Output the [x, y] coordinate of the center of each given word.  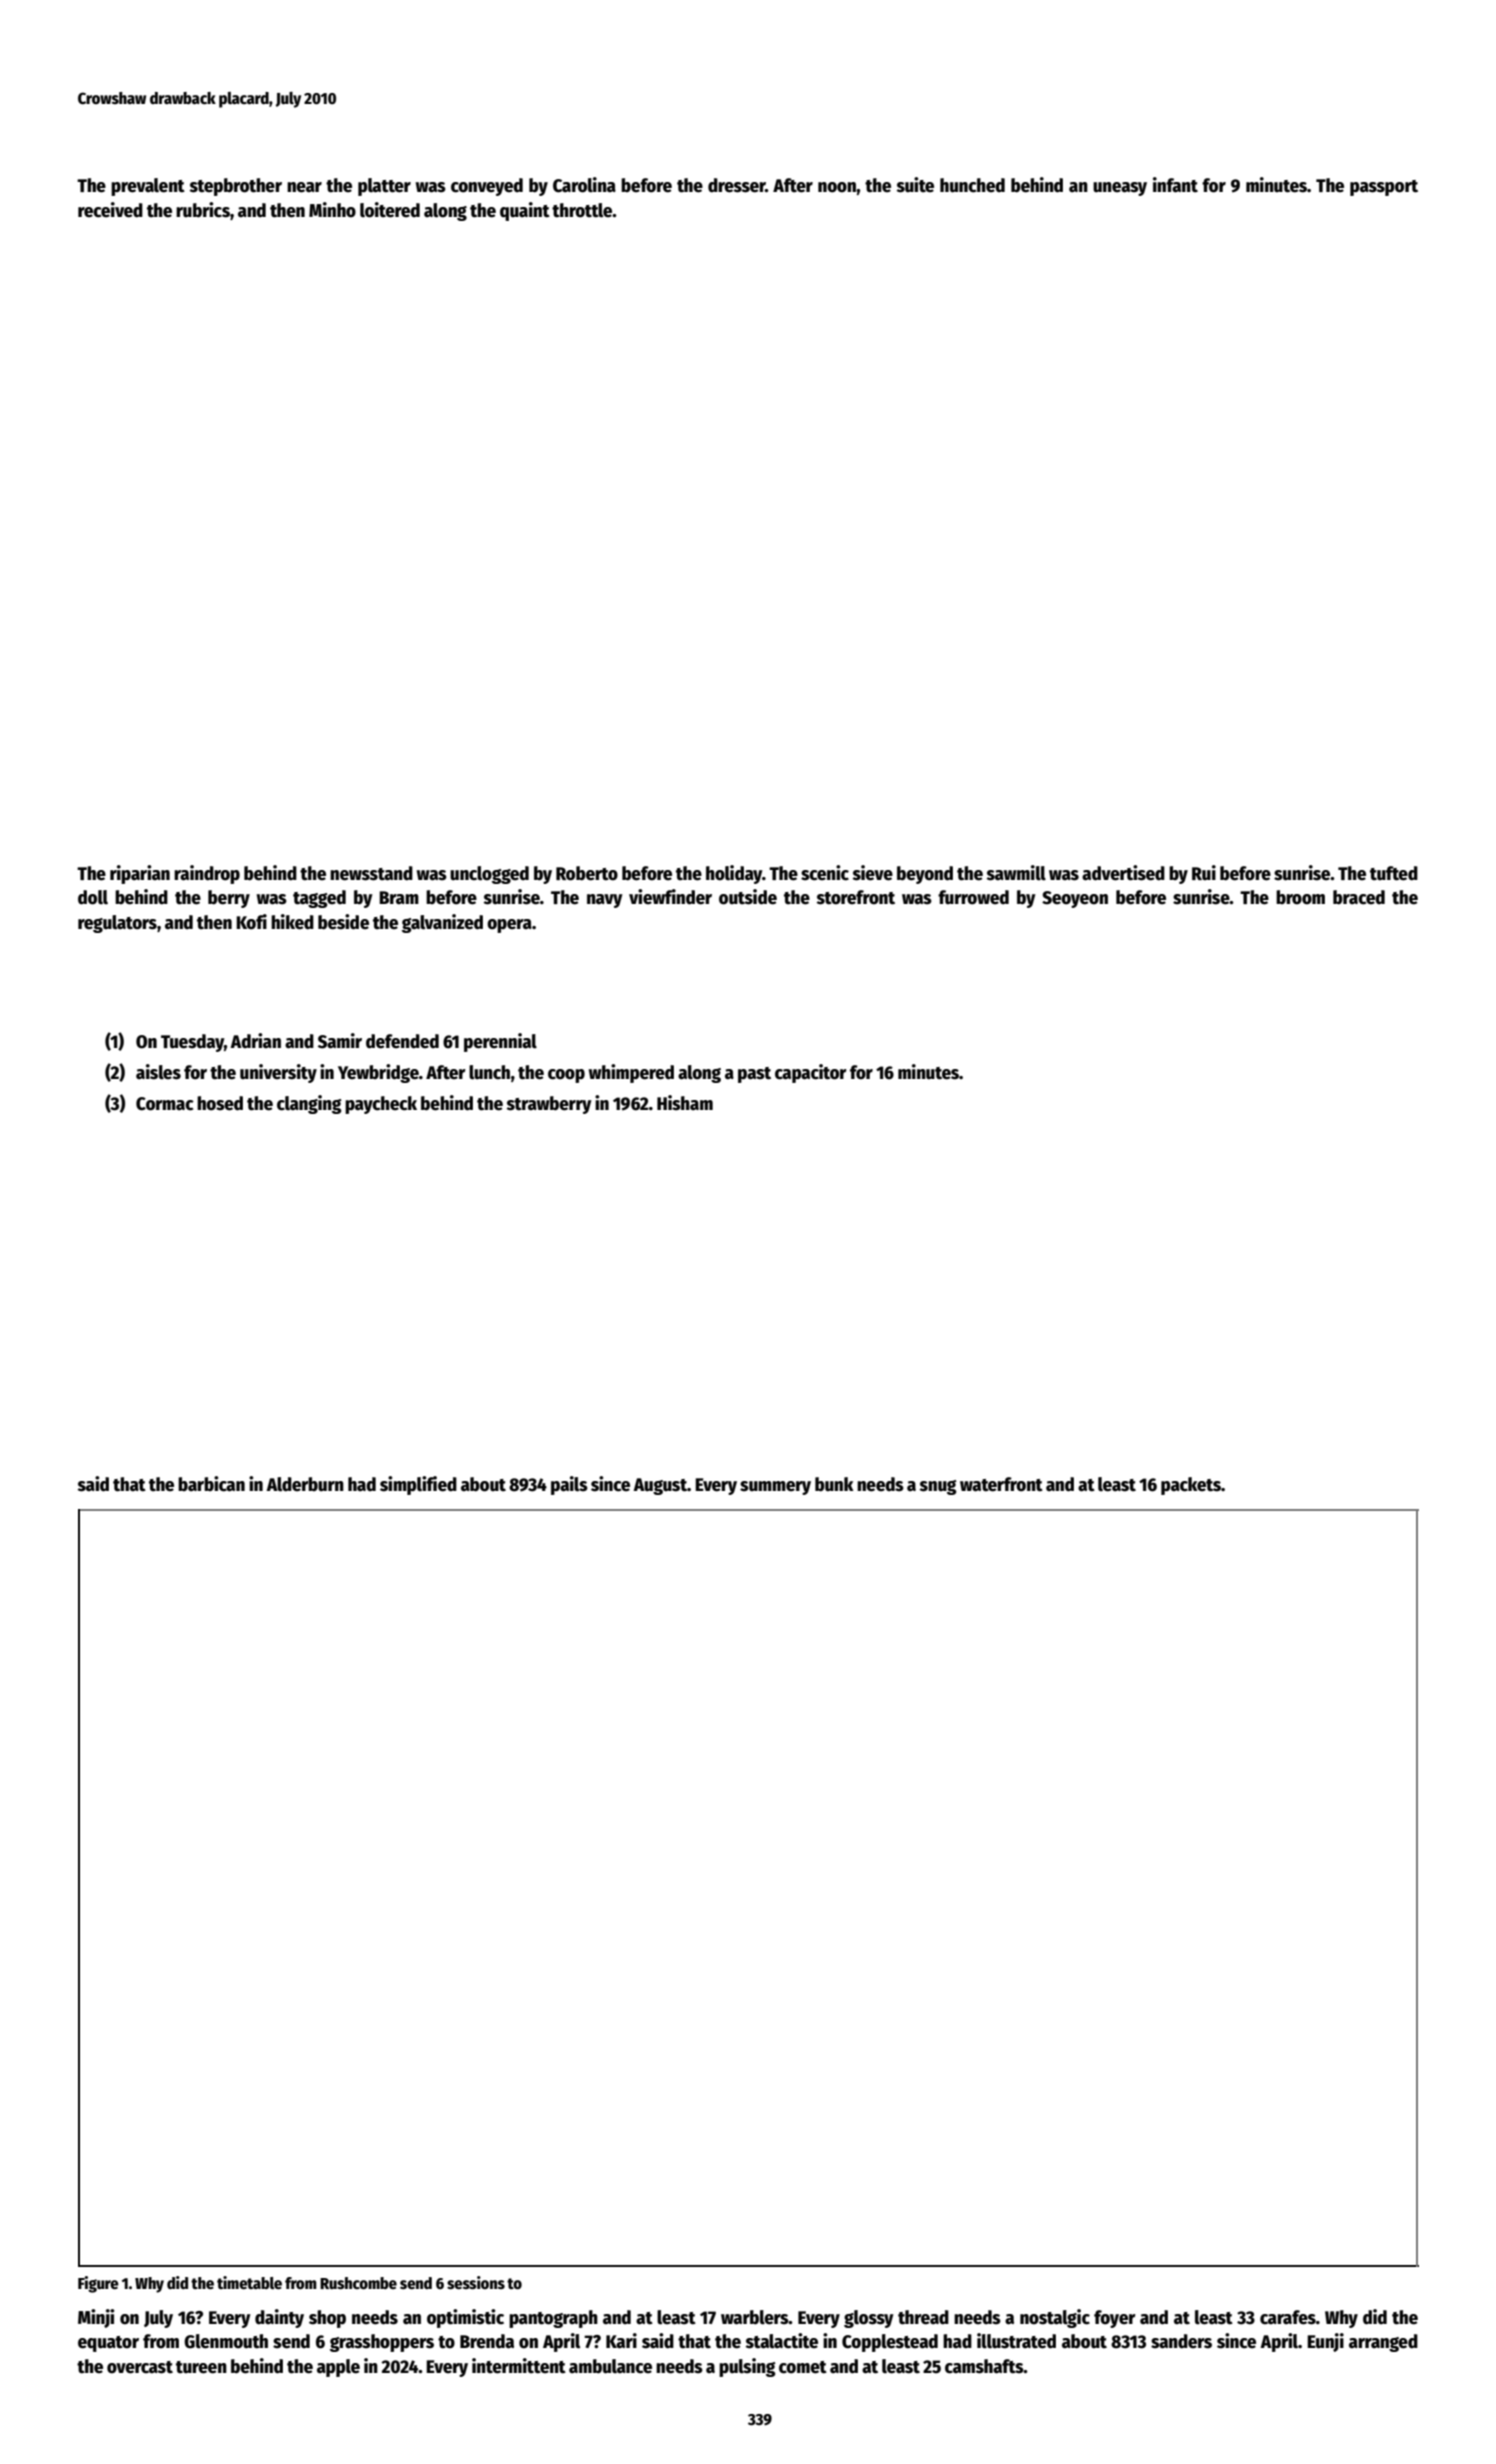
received [110, 210]
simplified [418, 1485]
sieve [873, 873]
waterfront [1001, 1484]
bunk [834, 1484]
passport [1384, 188]
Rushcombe [358, 2283]
